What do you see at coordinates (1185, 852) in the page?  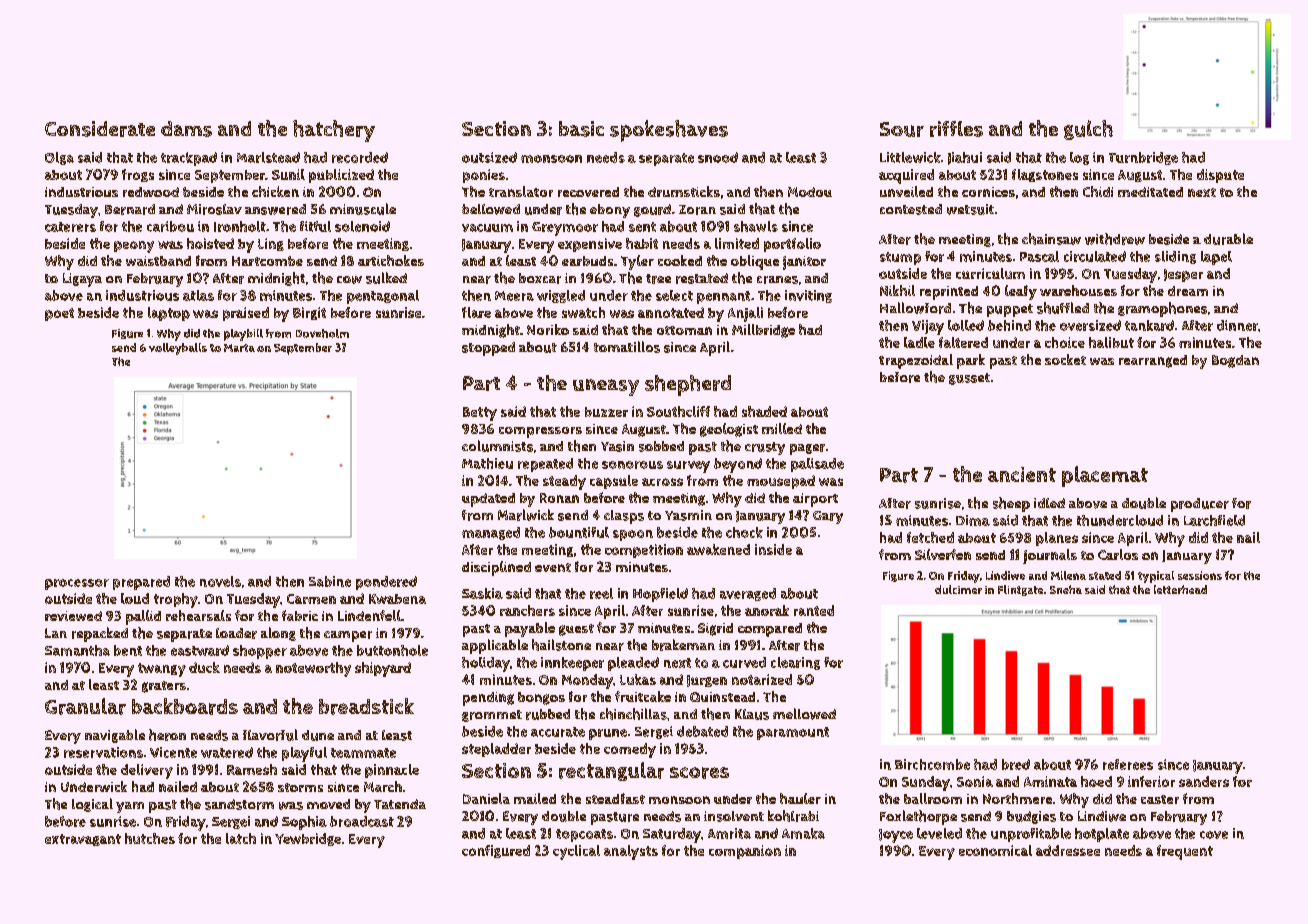 I see `frequent` at bounding box center [1185, 852].
